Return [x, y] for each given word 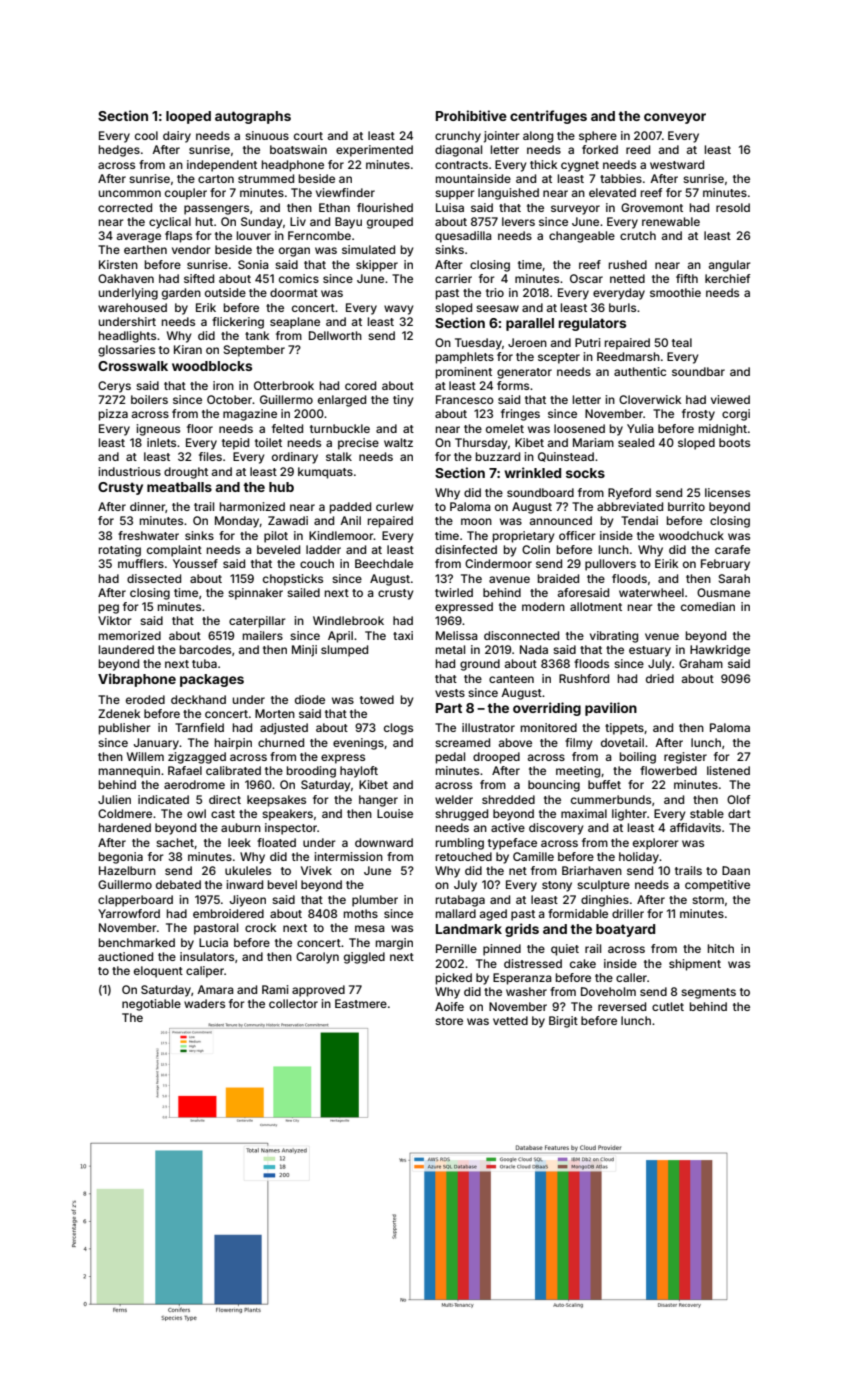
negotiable [151, 1005]
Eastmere [361, 1003]
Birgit [563, 1022]
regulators [592, 324]
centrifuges [548, 117]
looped [188, 117]
